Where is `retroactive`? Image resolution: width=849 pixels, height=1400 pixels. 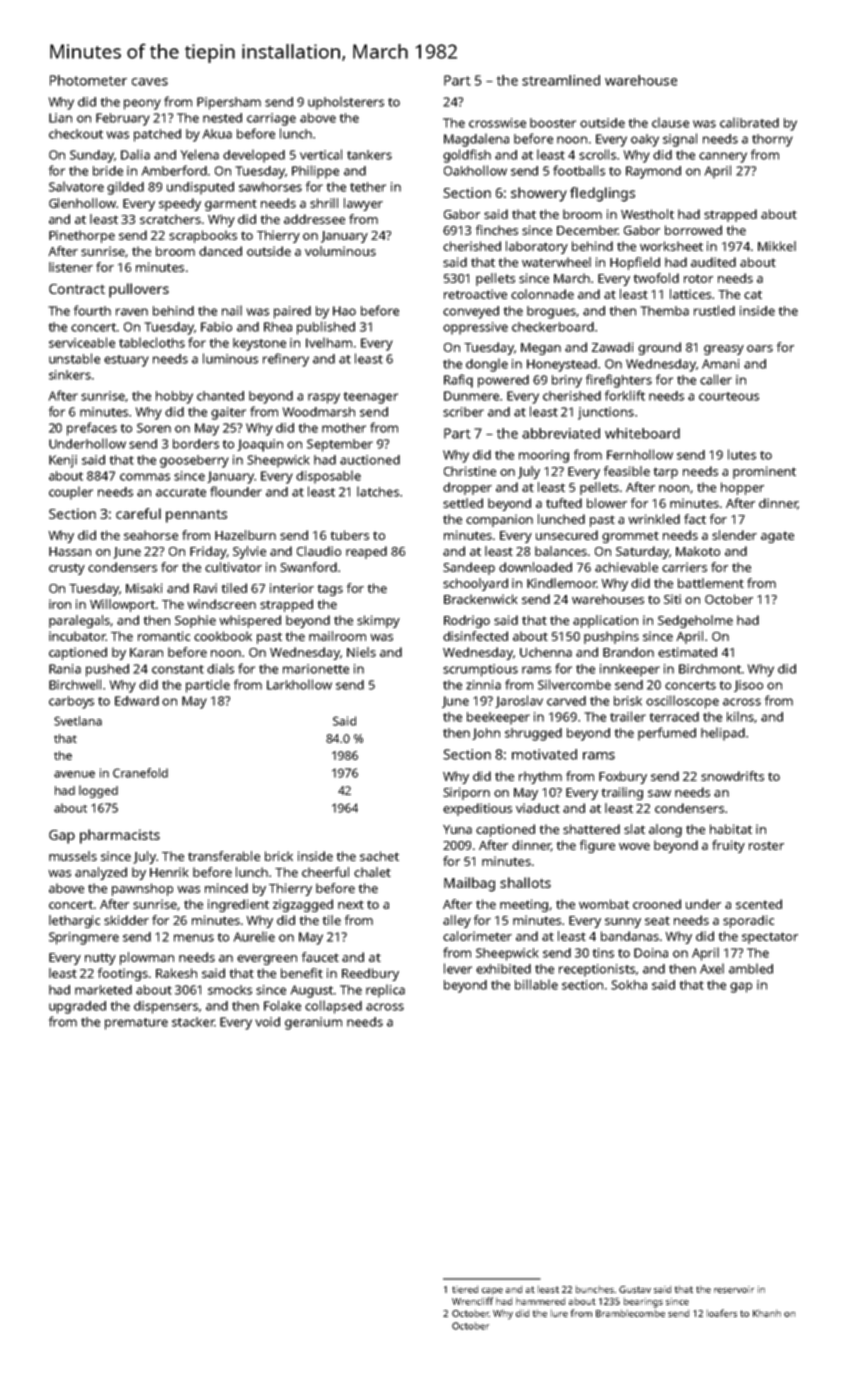
retroactive is located at coordinates (475, 294).
